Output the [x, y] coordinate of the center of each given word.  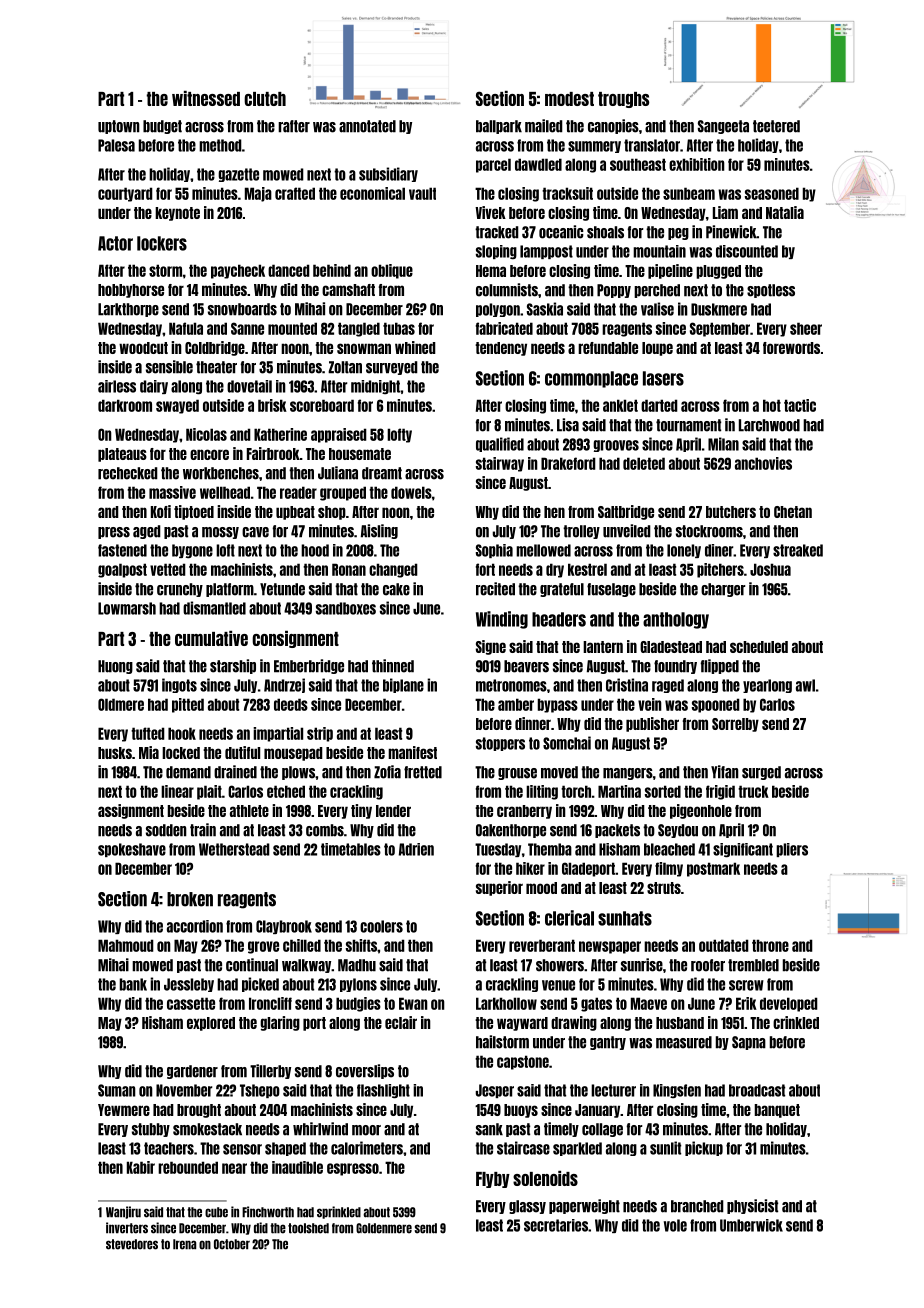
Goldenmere [384, 1228]
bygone [192, 551]
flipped [720, 666]
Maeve [649, 1003]
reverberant [542, 945]
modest [569, 99]
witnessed [206, 98]
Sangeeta [723, 127]
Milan [723, 444]
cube [216, 1212]
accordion [195, 926]
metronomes [511, 685]
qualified [500, 444]
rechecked [128, 473]
